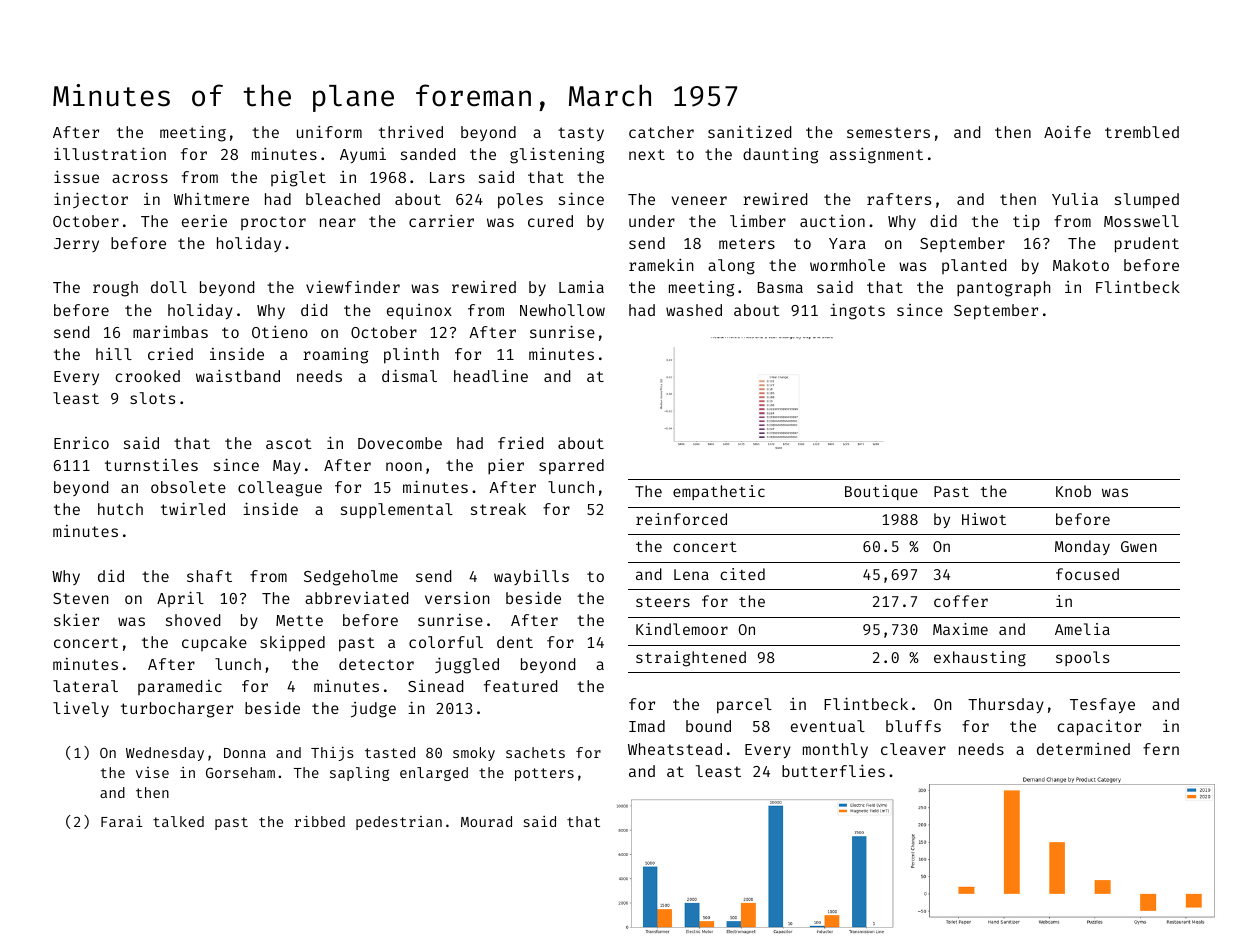 The height and width of the screenshot is (952, 1233). Describe the element at coordinates (881, 492) in the screenshot. I see `Boutique` at that location.
